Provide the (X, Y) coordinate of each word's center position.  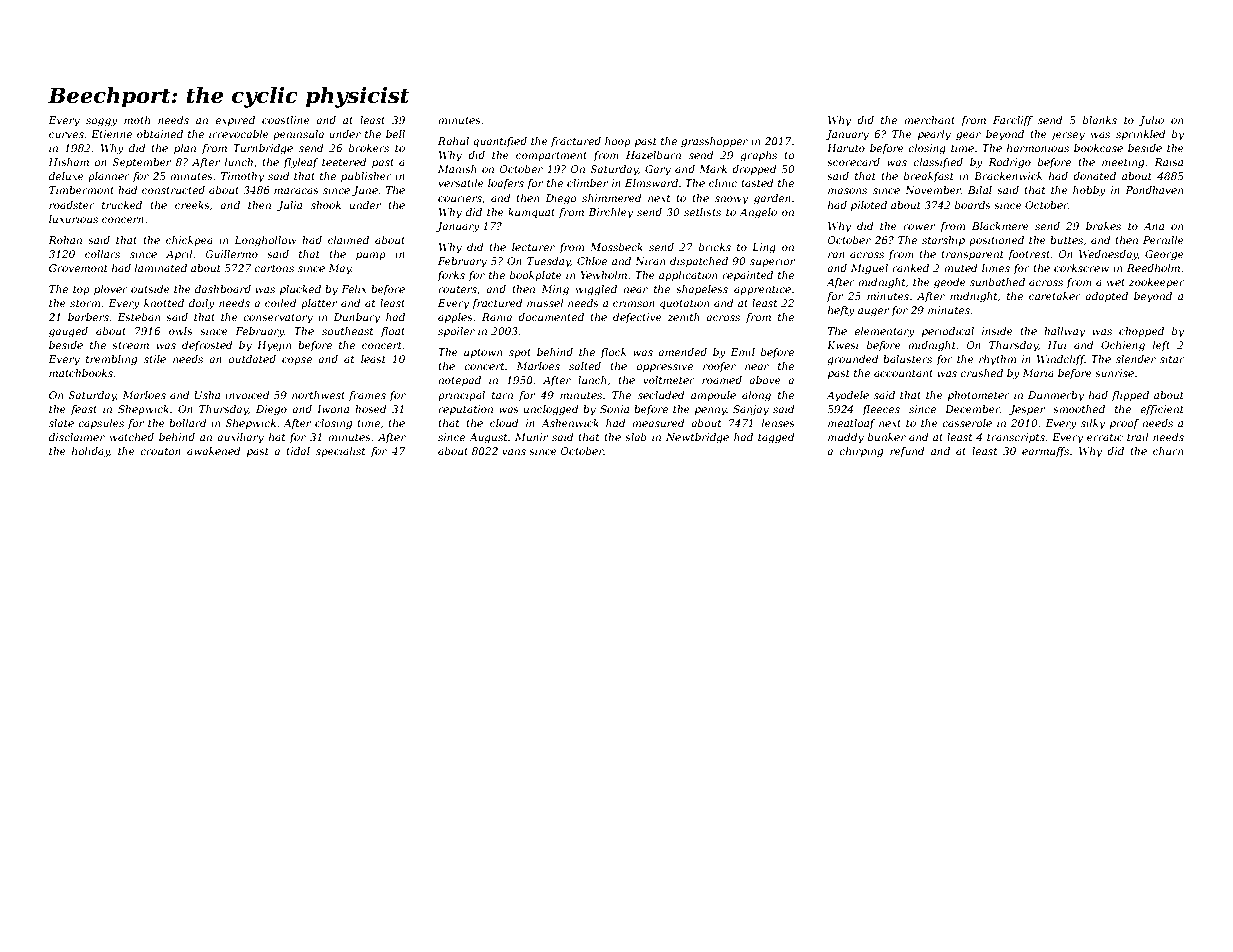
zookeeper (1157, 283)
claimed (348, 240)
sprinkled (1141, 135)
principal (461, 396)
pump (371, 256)
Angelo (758, 213)
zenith (683, 317)
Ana (1153, 226)
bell (395, 134)
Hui (1057, 345)
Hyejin (274, 346)
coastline (286, 120)
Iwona (333, 409)
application (688, 276)
